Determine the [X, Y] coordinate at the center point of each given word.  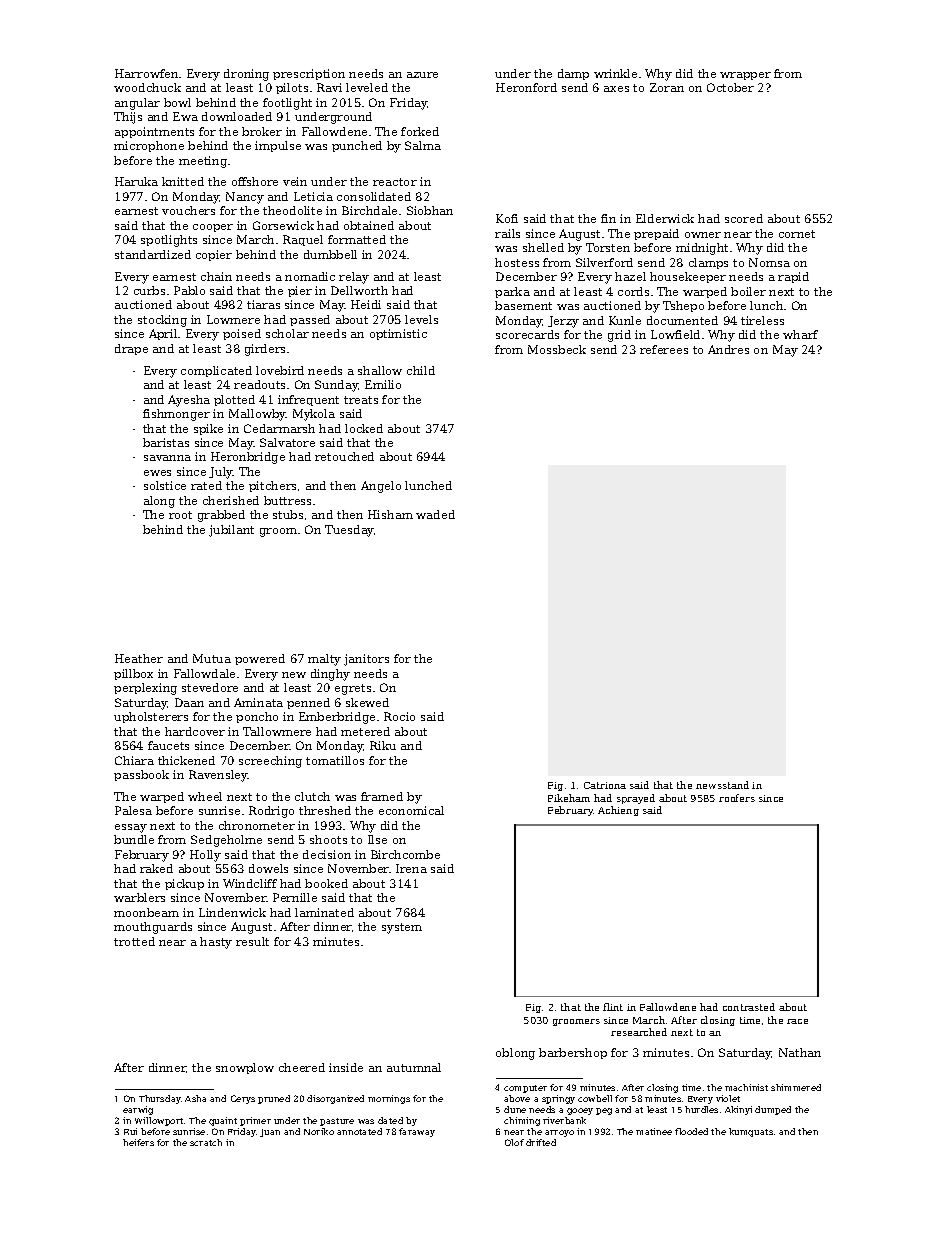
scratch [206, 1142]
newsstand [722, 785]
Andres [728, 349]
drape [131, 349]
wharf [800, 334]
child [421, 370]
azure [422, 75]
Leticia [313, 196]
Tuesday [349, 531]
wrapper [745, 76]
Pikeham [569, 798]
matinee [654, 1131]
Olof [514, 1142]
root [180, 515]
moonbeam [146, 912]
